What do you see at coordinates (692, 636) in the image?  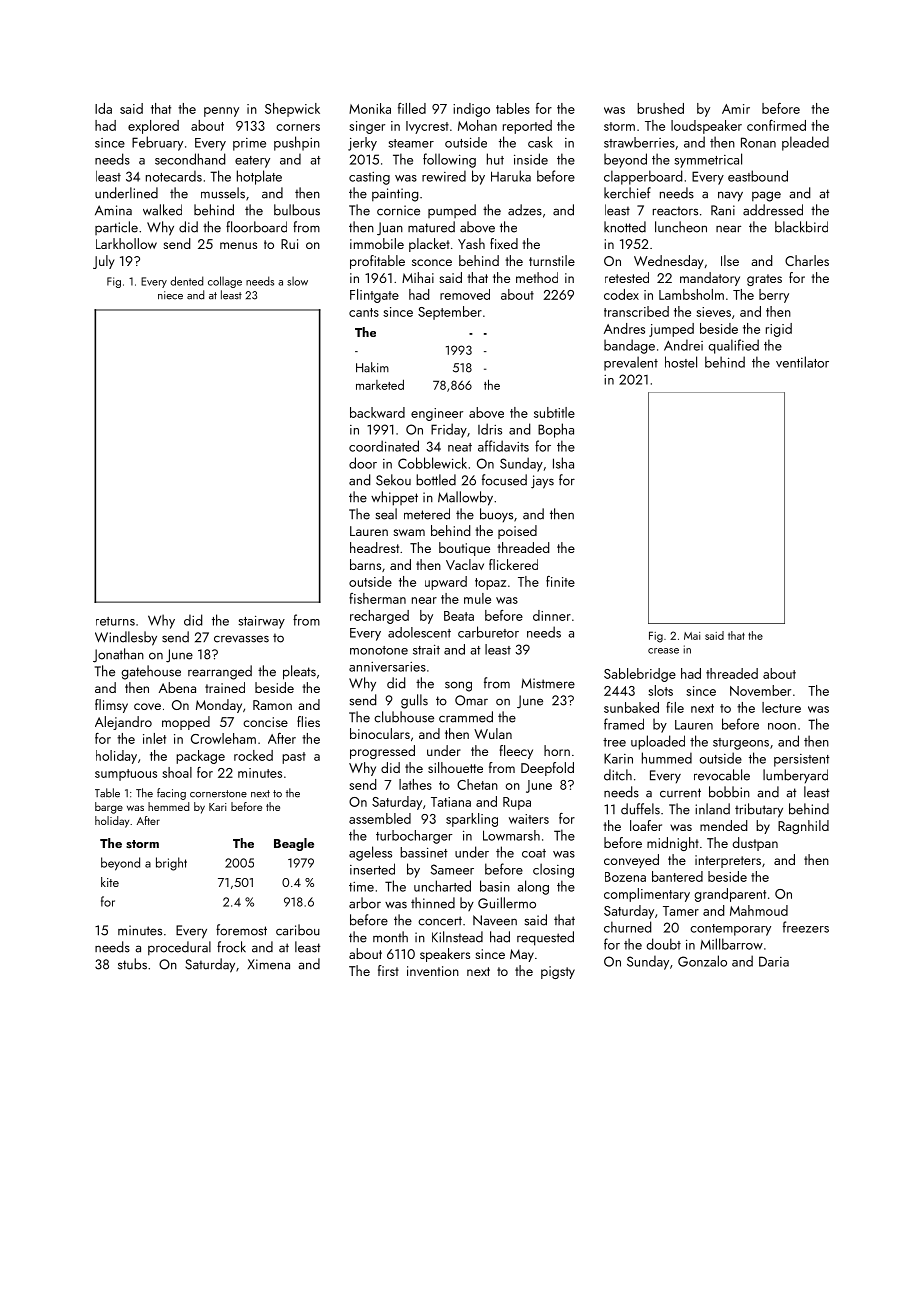 I see `Mai` at bounding box center [692, 636].
